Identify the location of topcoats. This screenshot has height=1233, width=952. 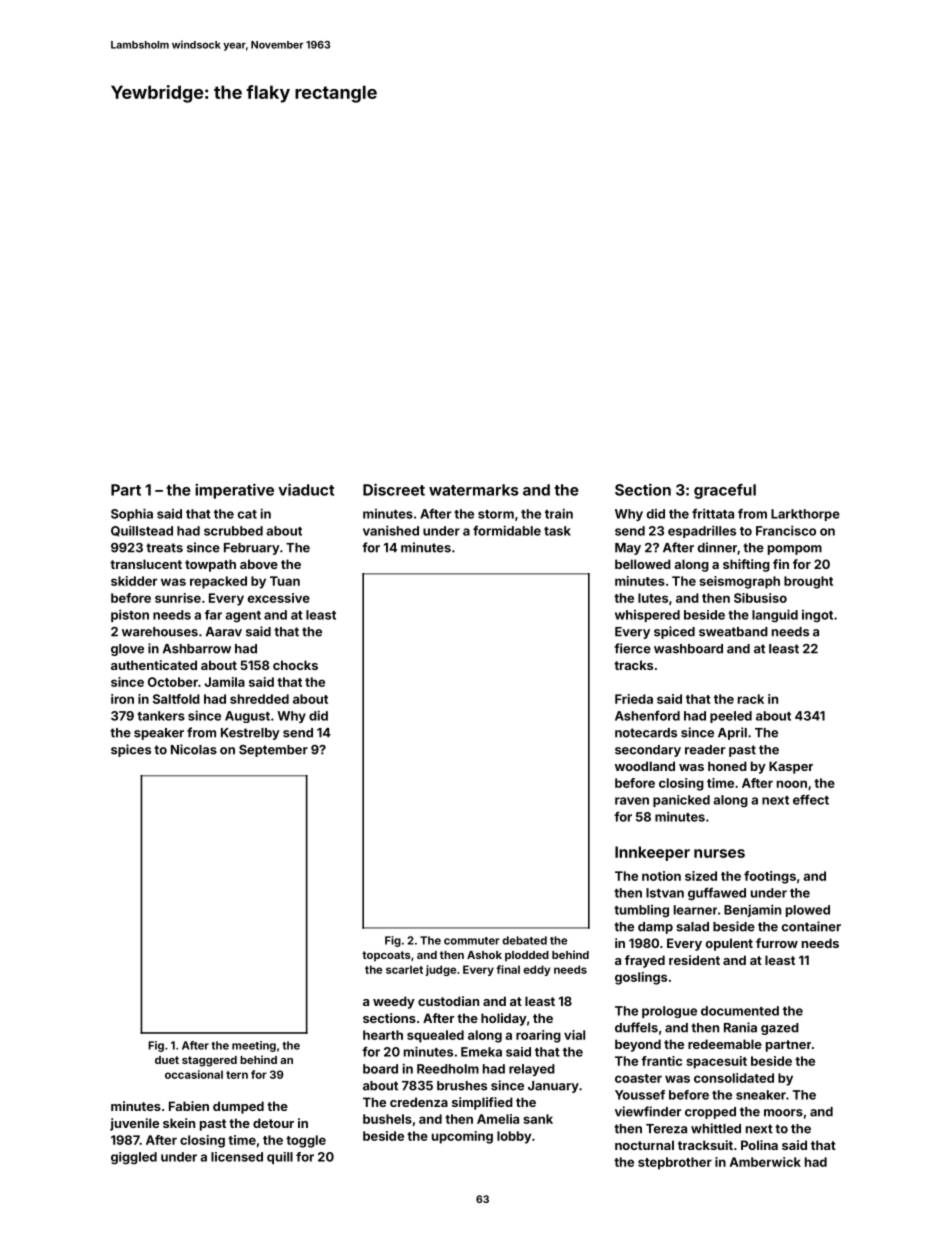
(386, 956).
